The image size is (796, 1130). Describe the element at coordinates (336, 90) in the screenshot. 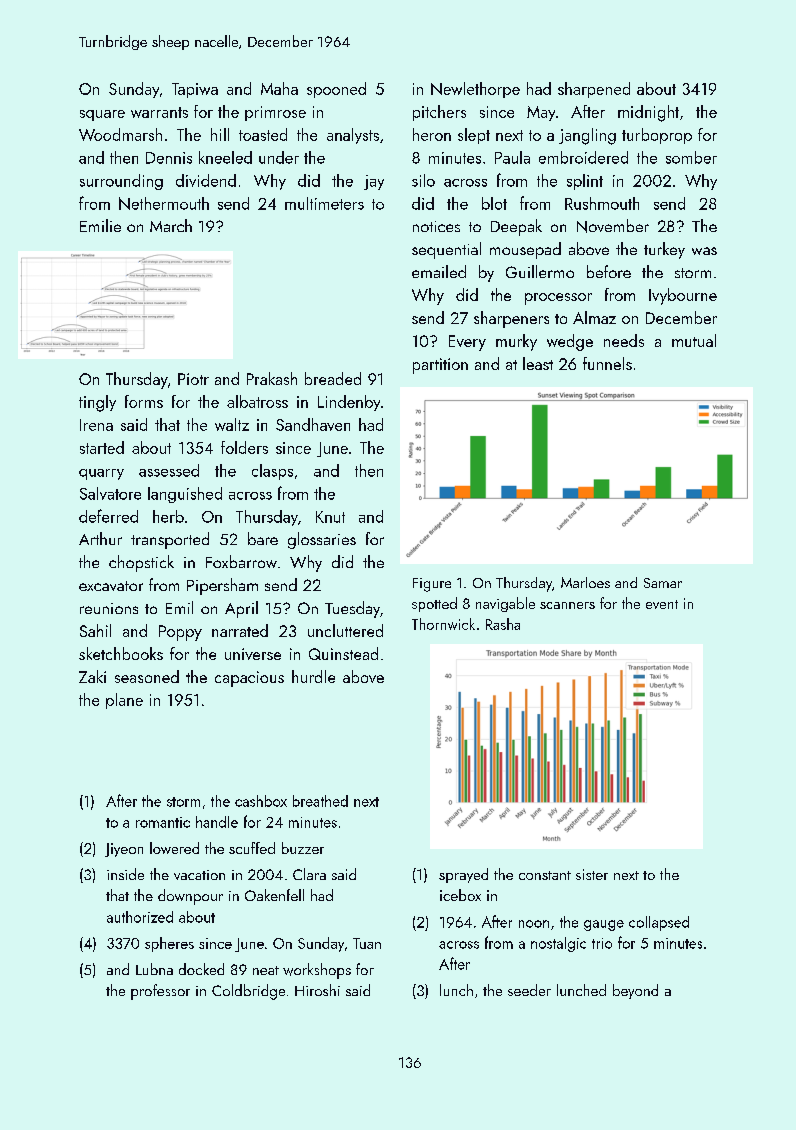

I see `spooned` at that location.
